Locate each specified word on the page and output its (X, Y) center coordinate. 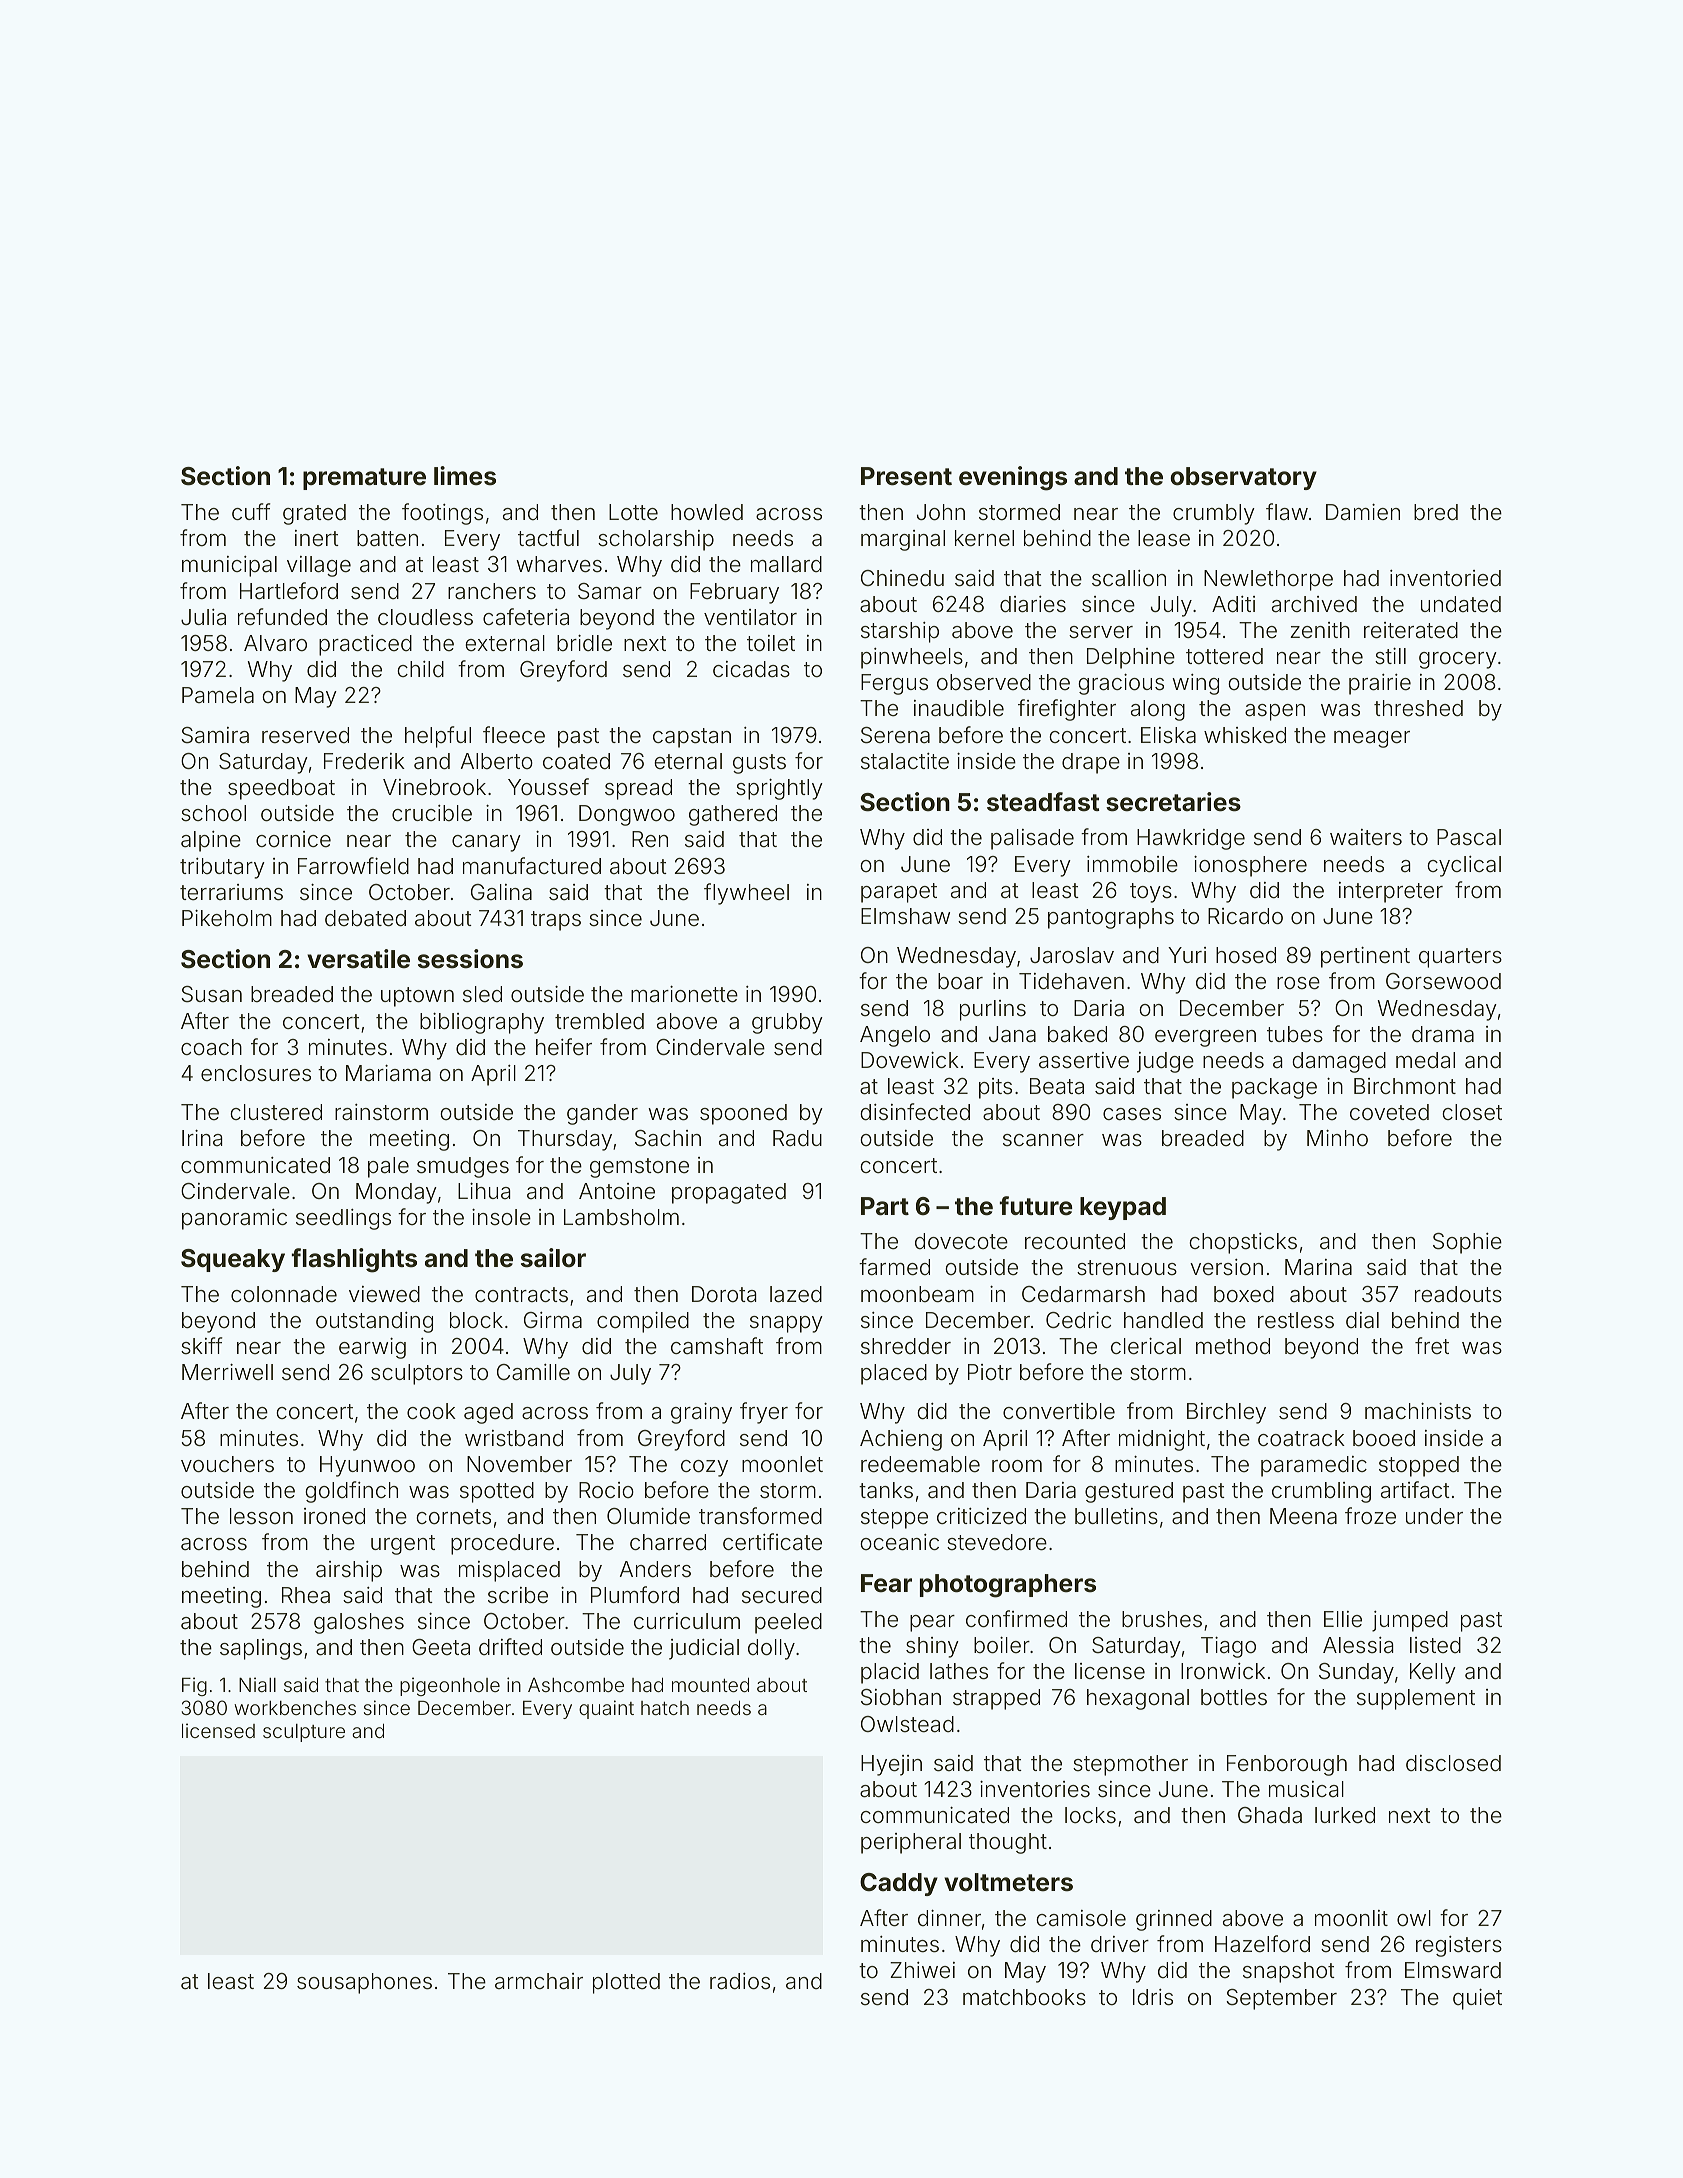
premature (364, 479)
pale (388, 1167)
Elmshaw (905, 916)
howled (707, 512)
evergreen (1205, 1038)
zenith (1320, 630)
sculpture (304, 1733)
